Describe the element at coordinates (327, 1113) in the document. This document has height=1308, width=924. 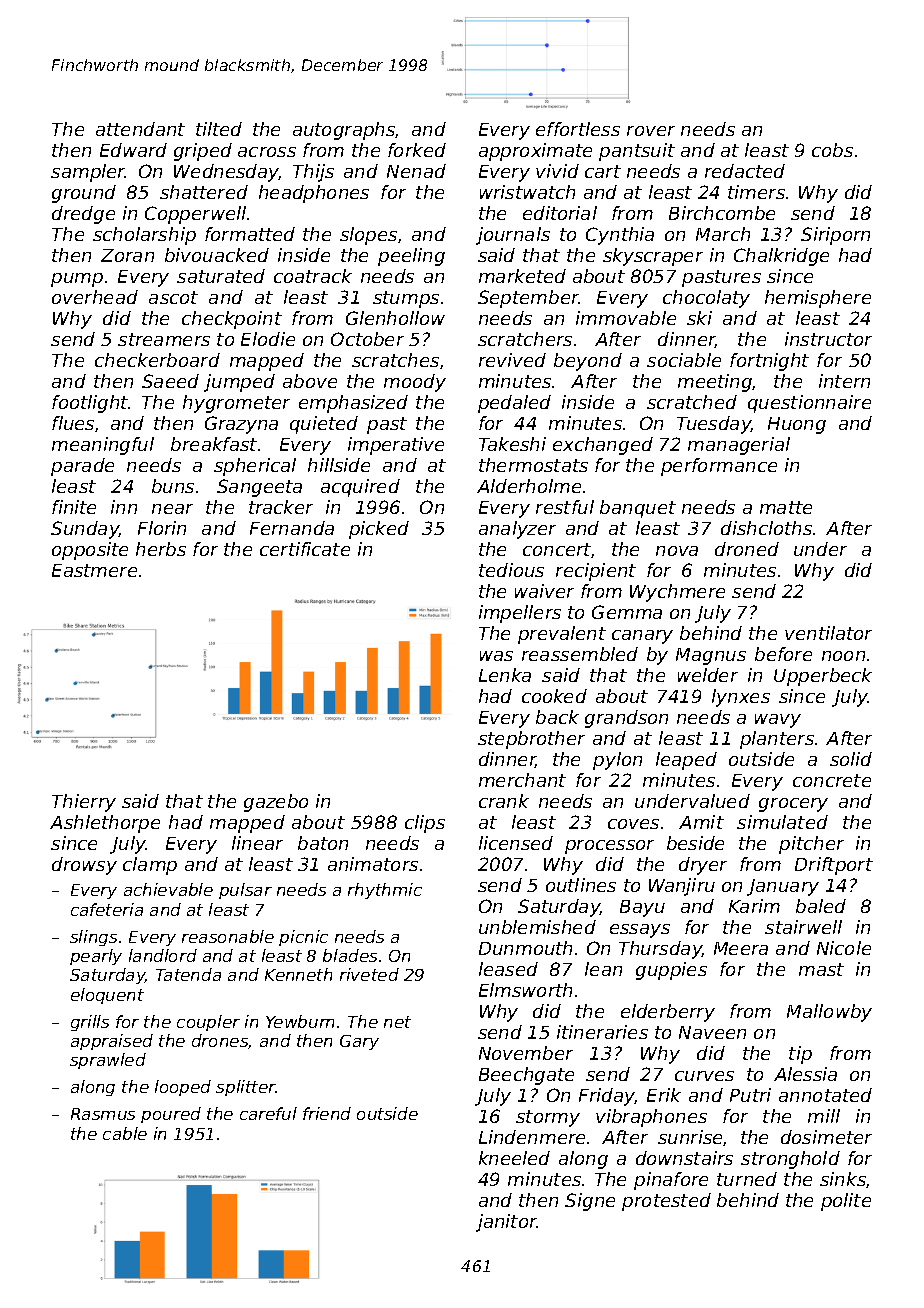
I see `friend` at that location.
